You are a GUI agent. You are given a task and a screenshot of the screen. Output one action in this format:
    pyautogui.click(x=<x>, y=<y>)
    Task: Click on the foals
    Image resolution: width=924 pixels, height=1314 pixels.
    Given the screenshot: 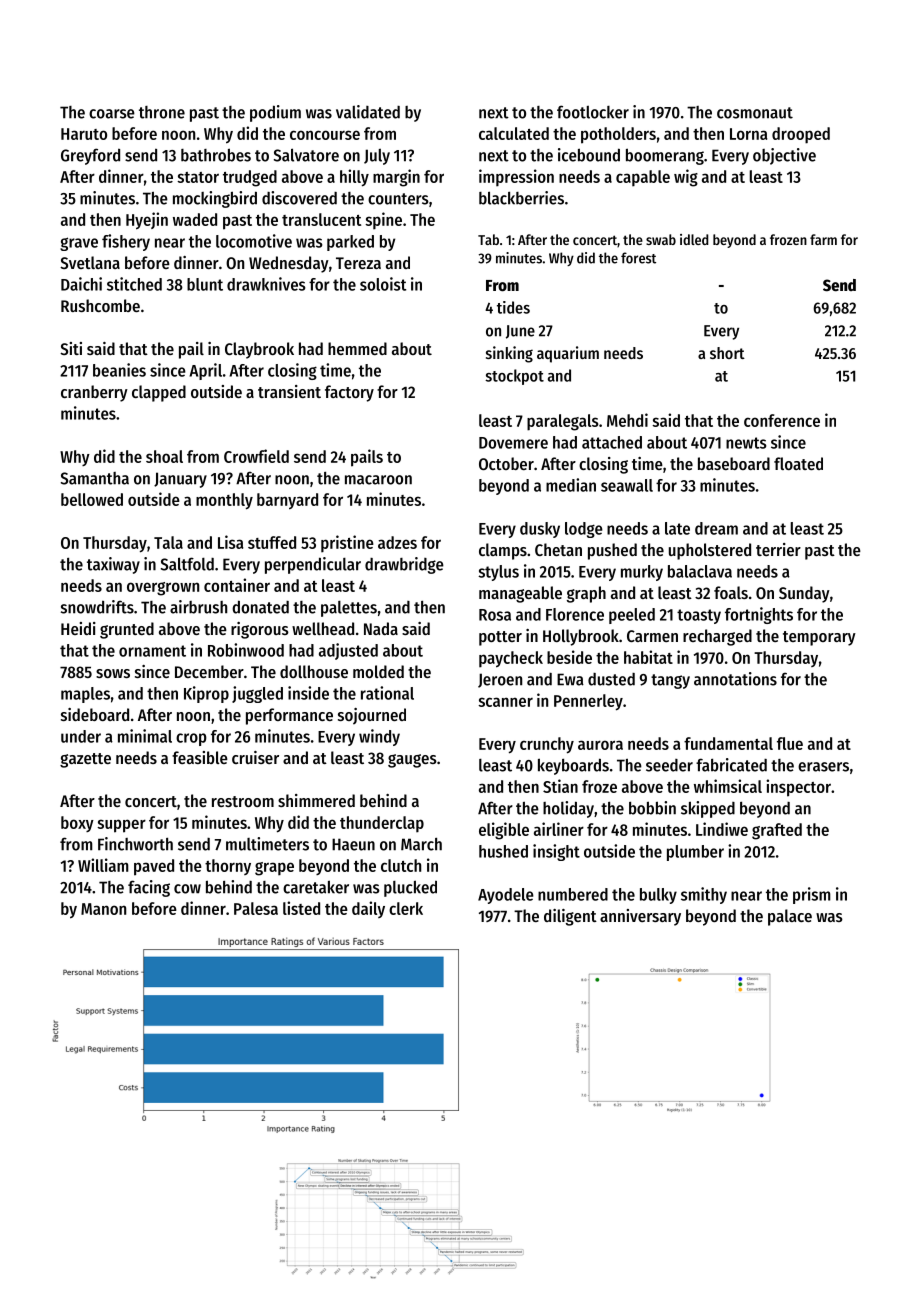 What is the action you would take?
    pyautogui.click(x=731, y=592)
